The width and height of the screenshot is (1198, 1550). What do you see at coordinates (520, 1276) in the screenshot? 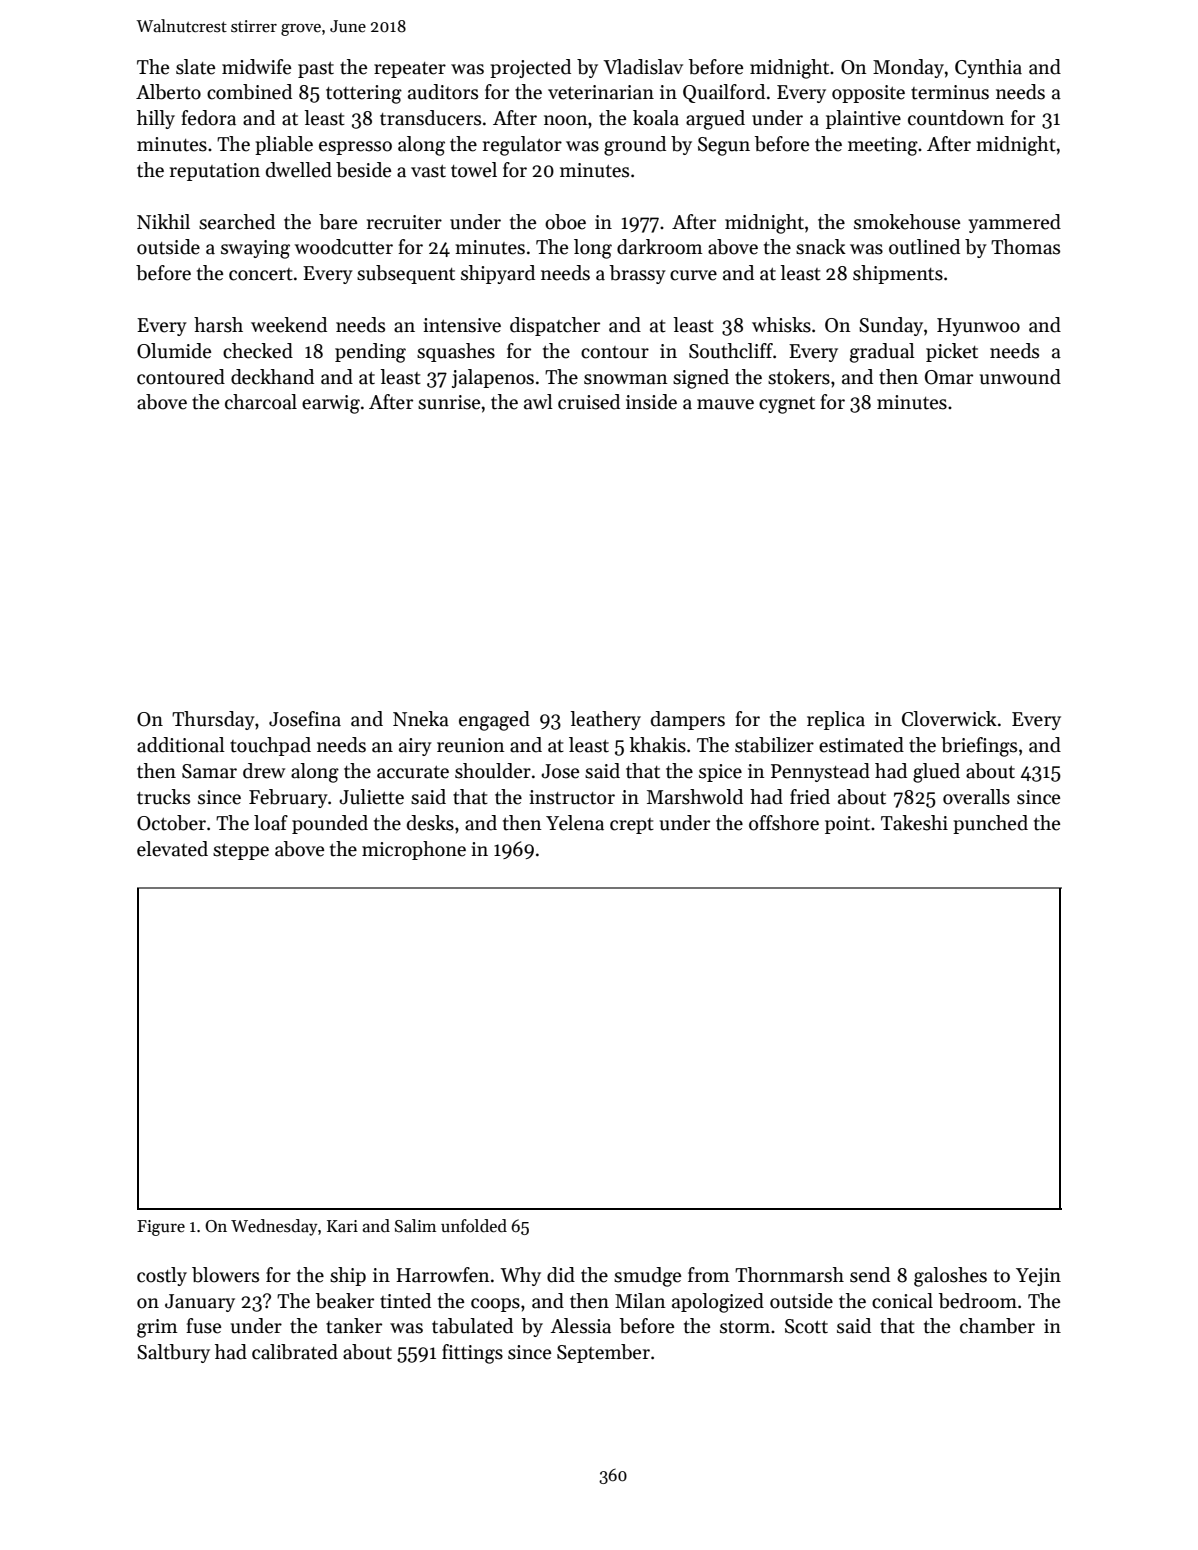
I see `Why` at bounding box center [520, 1276].
